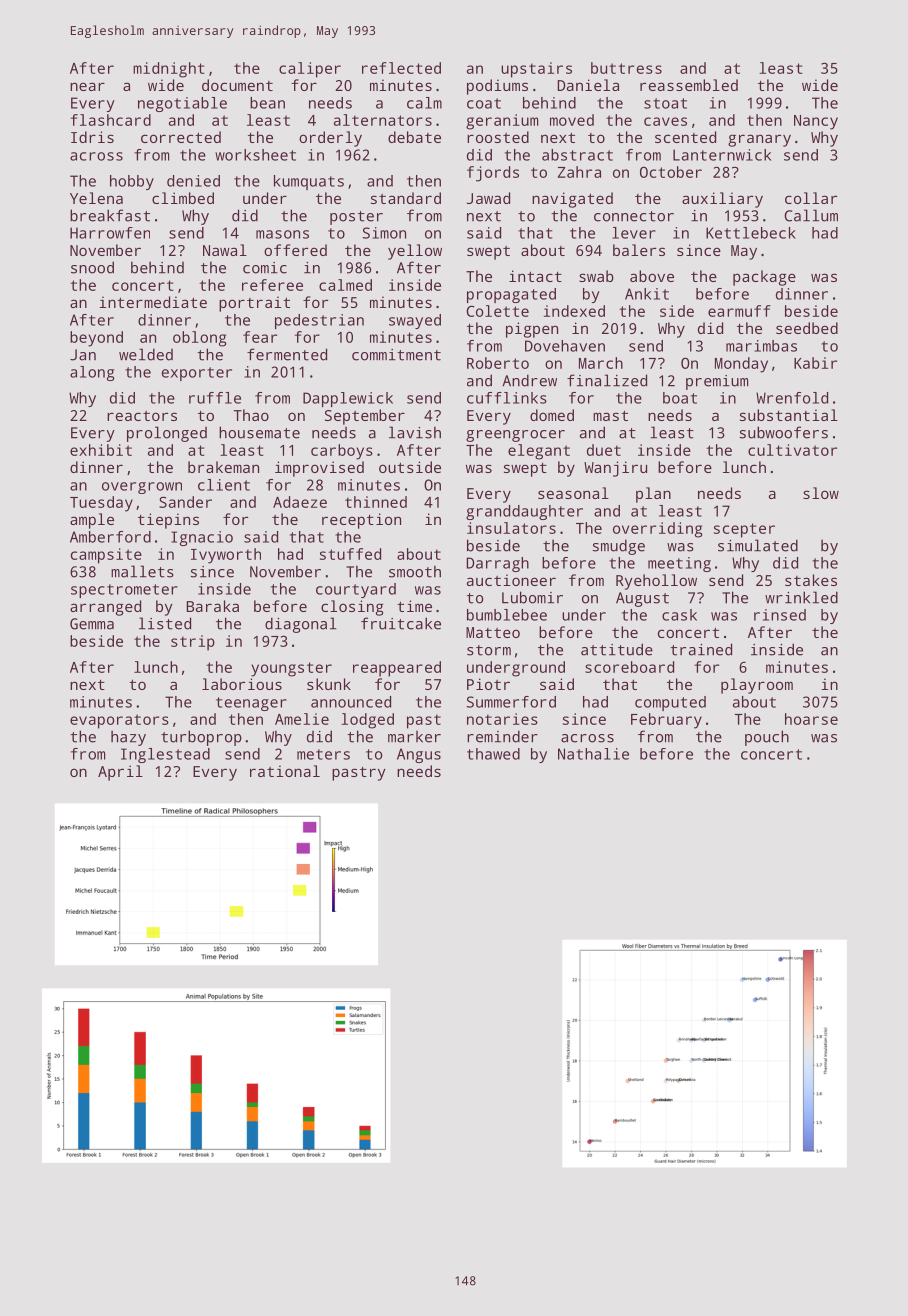  I want to click on playroom, so click(757, 686).
